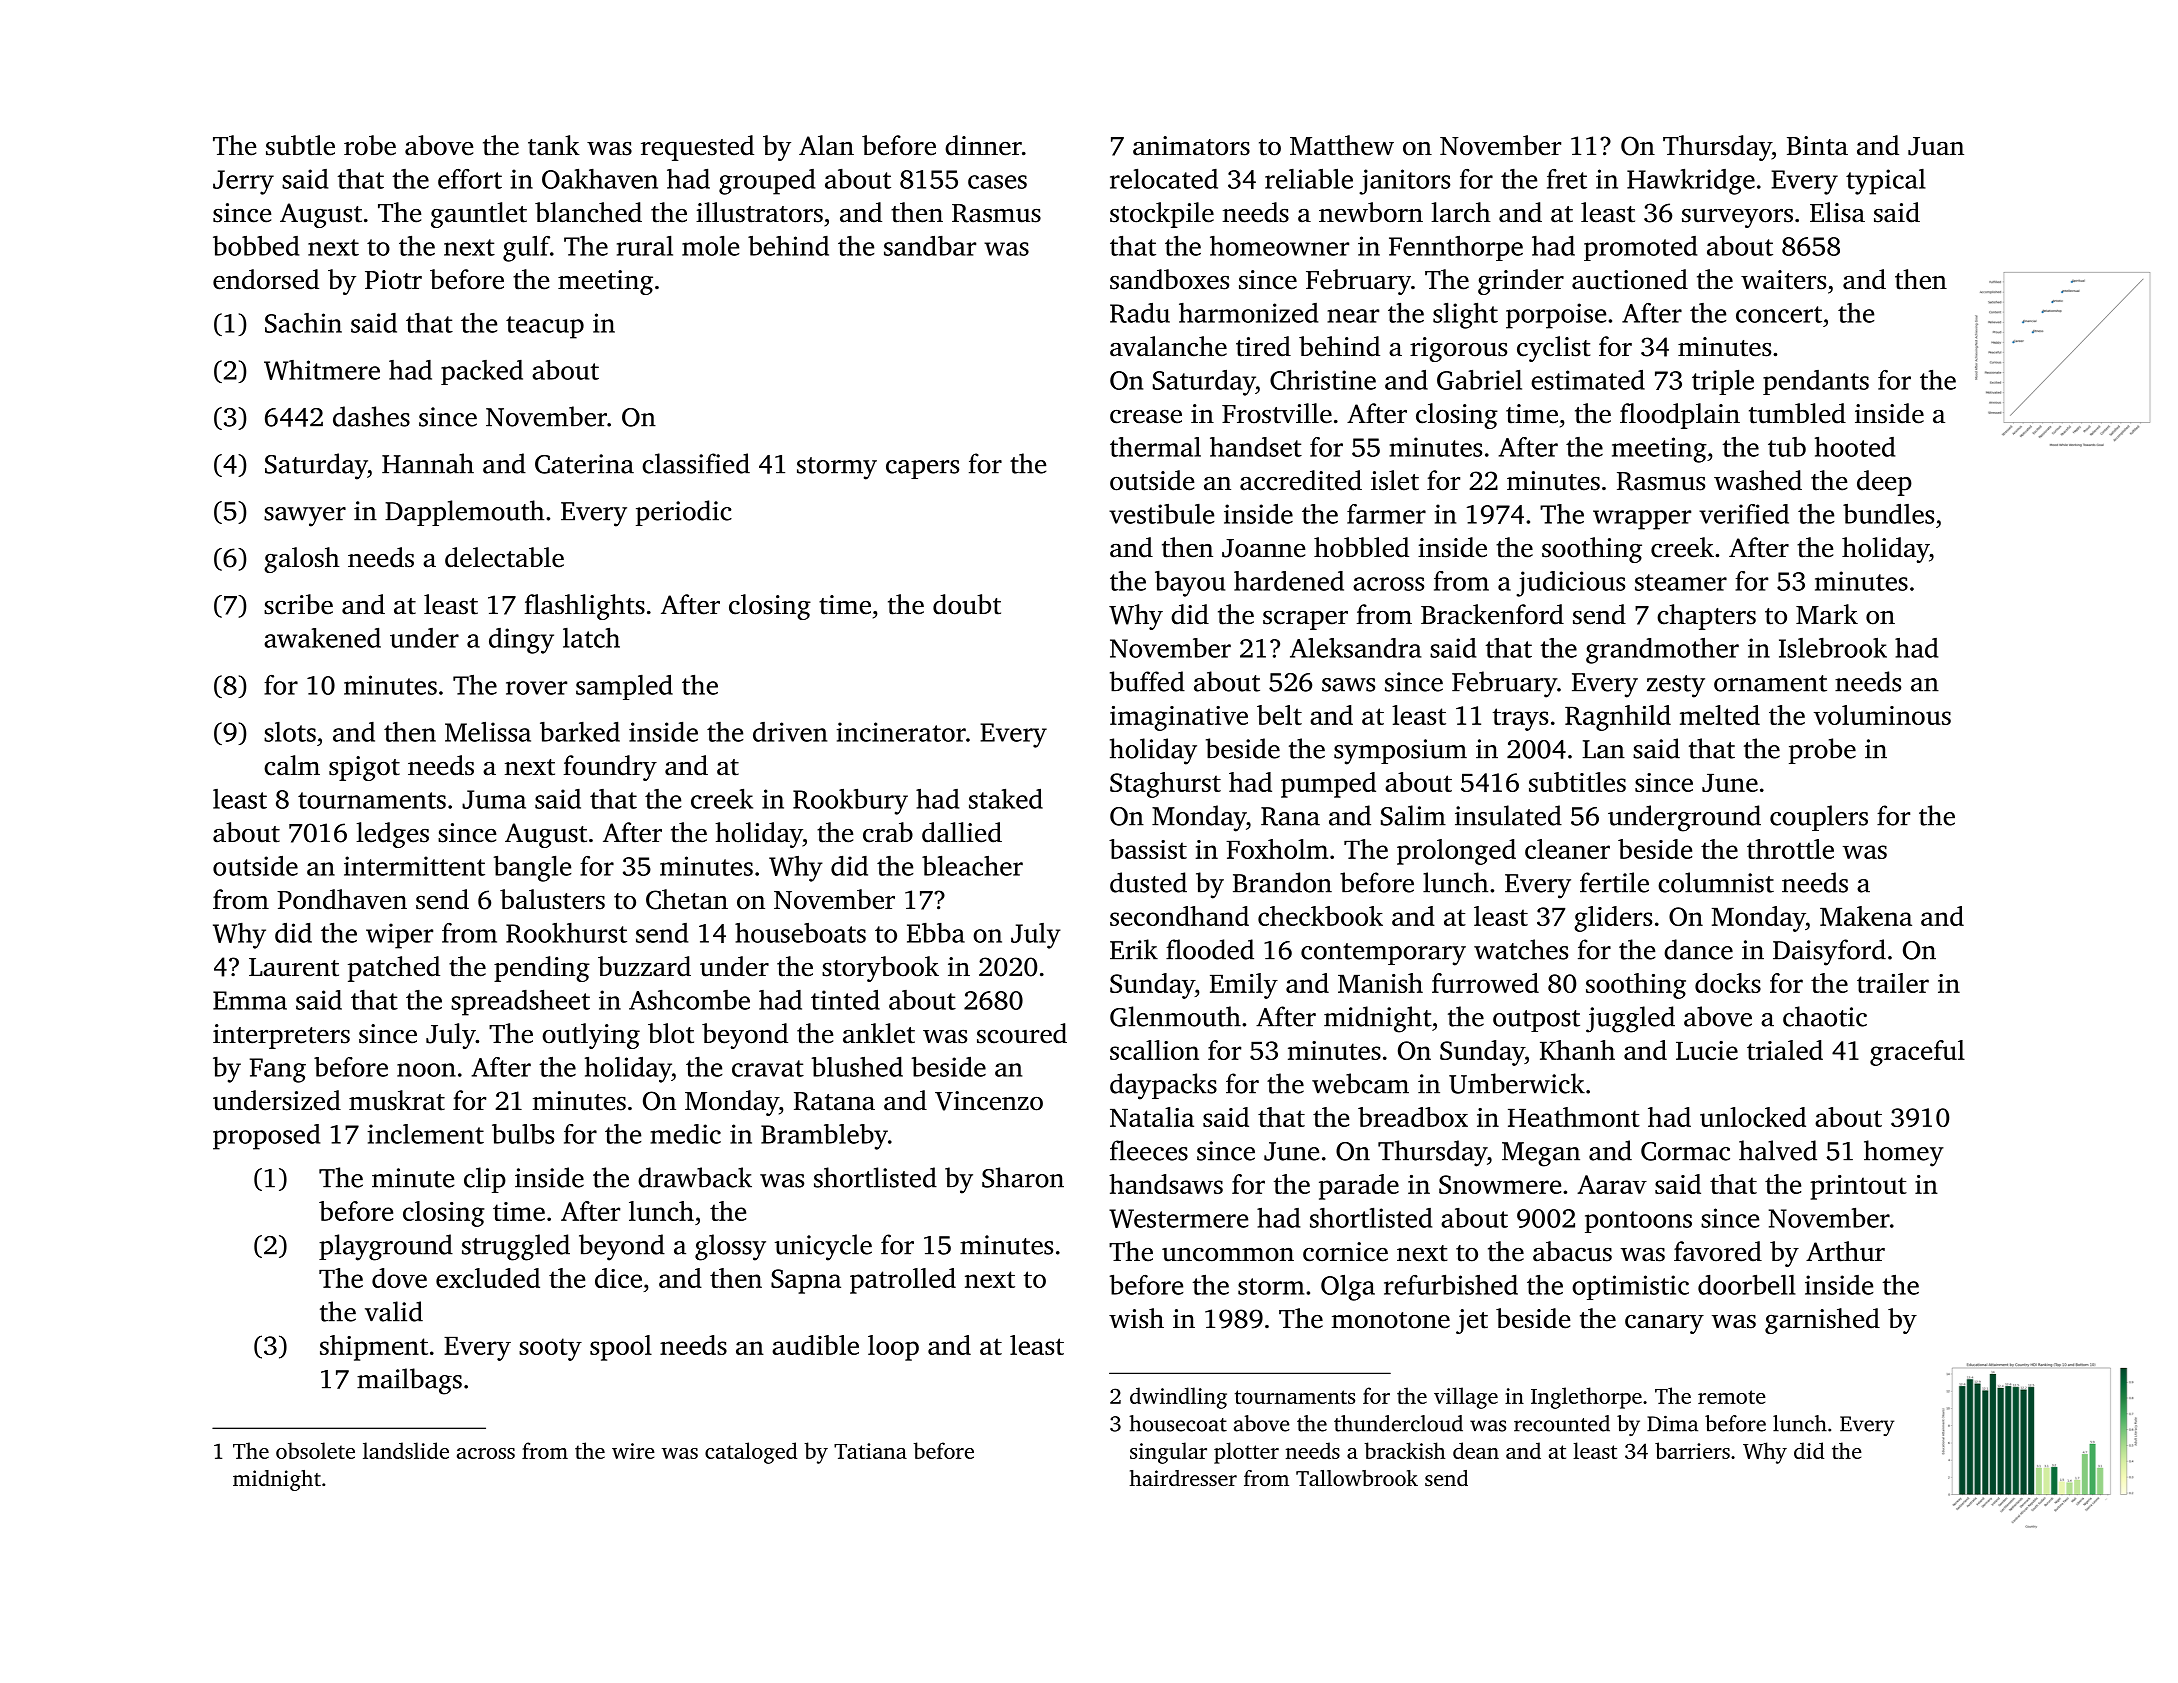 The width and height of the screenshot is (2178, 1683). What do you see at coordinates (1360, 1083) in the screenshot?
I see `webcam` at bounding box center [1360, 1083].
